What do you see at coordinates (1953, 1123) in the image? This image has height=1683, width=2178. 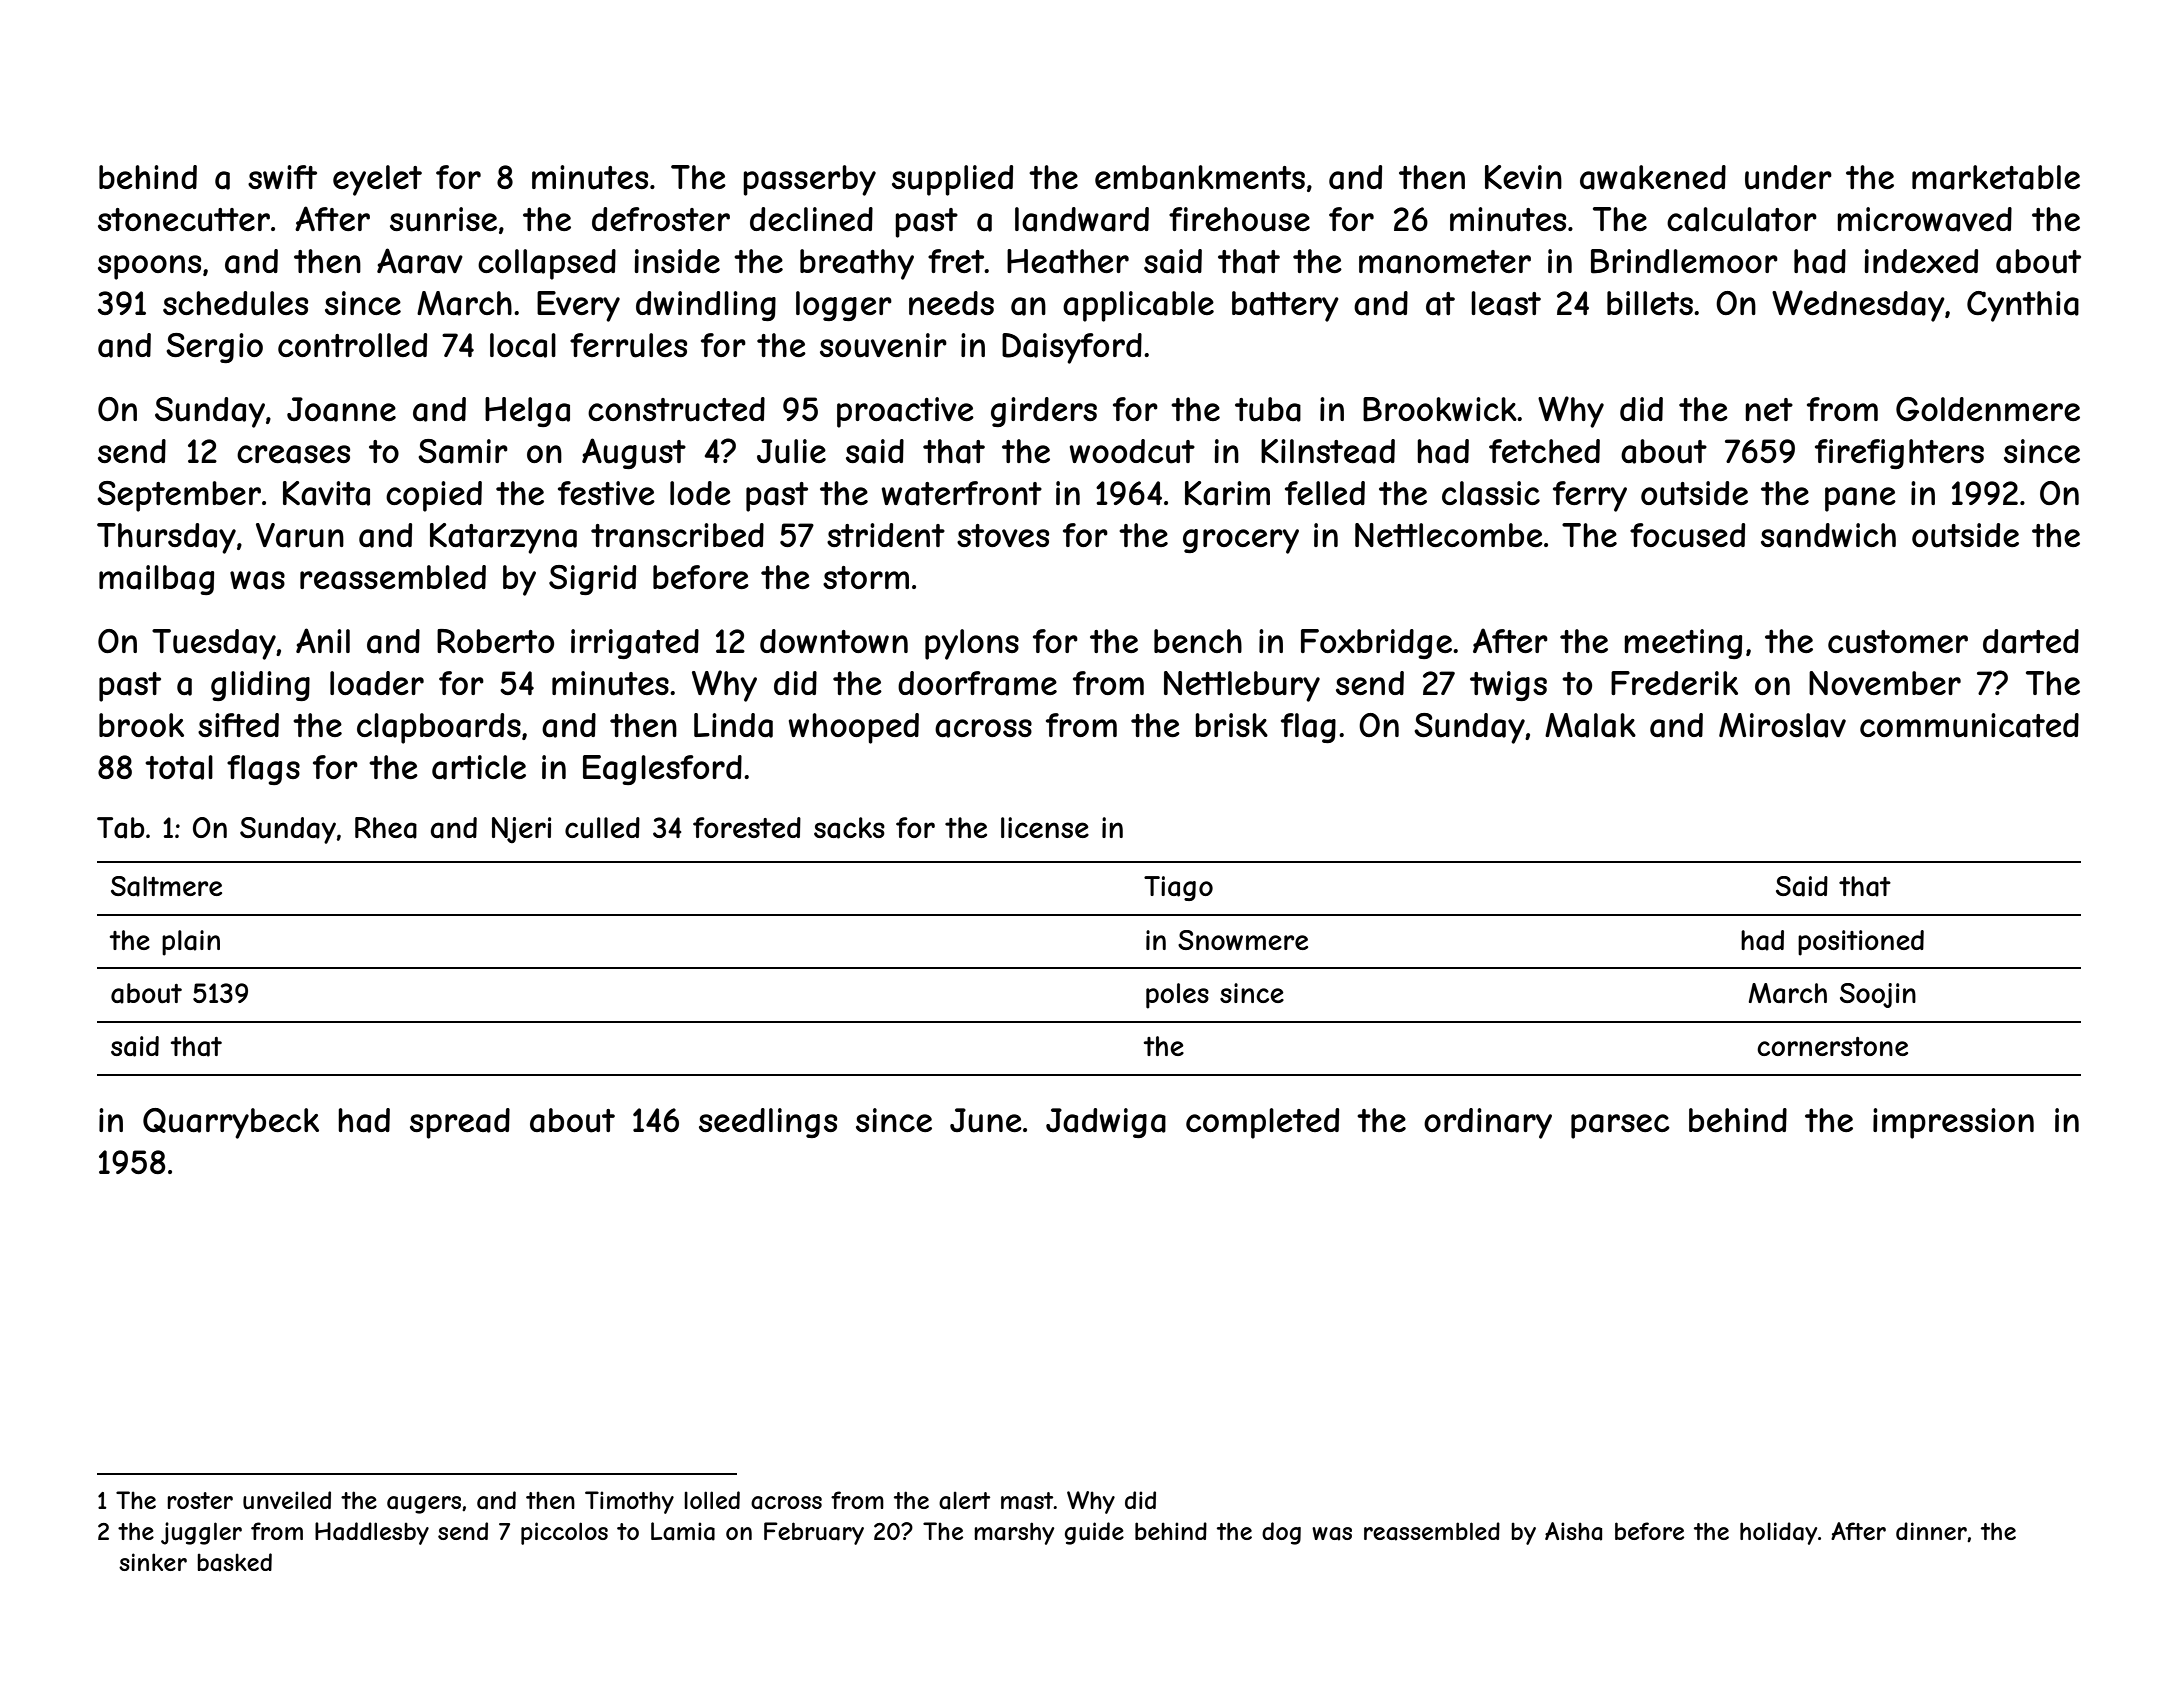 I see `impression` at bounding box center [1953, 1123].
